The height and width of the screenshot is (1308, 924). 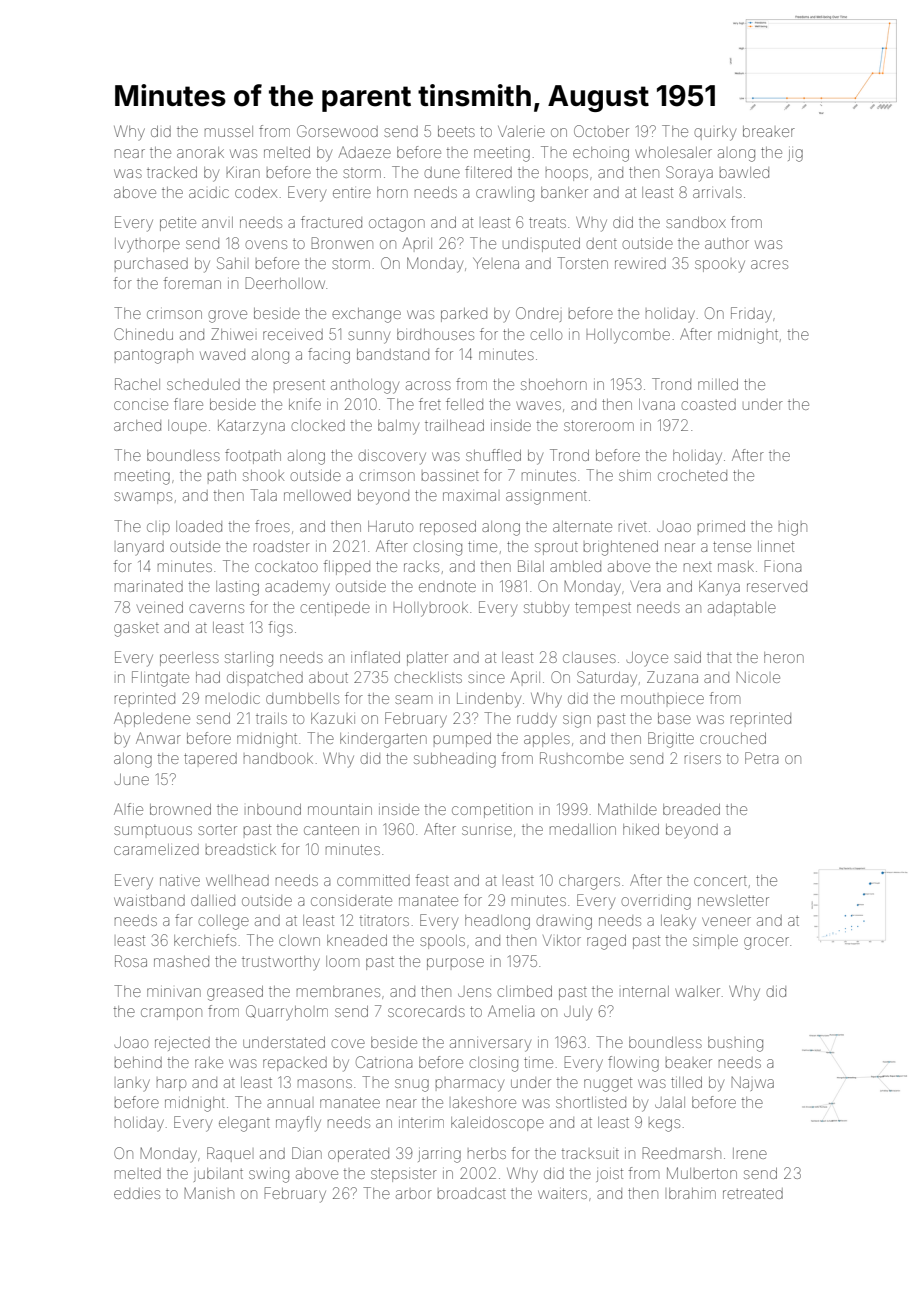 I want to click on Lindenby, so click(x=489, y=700).
